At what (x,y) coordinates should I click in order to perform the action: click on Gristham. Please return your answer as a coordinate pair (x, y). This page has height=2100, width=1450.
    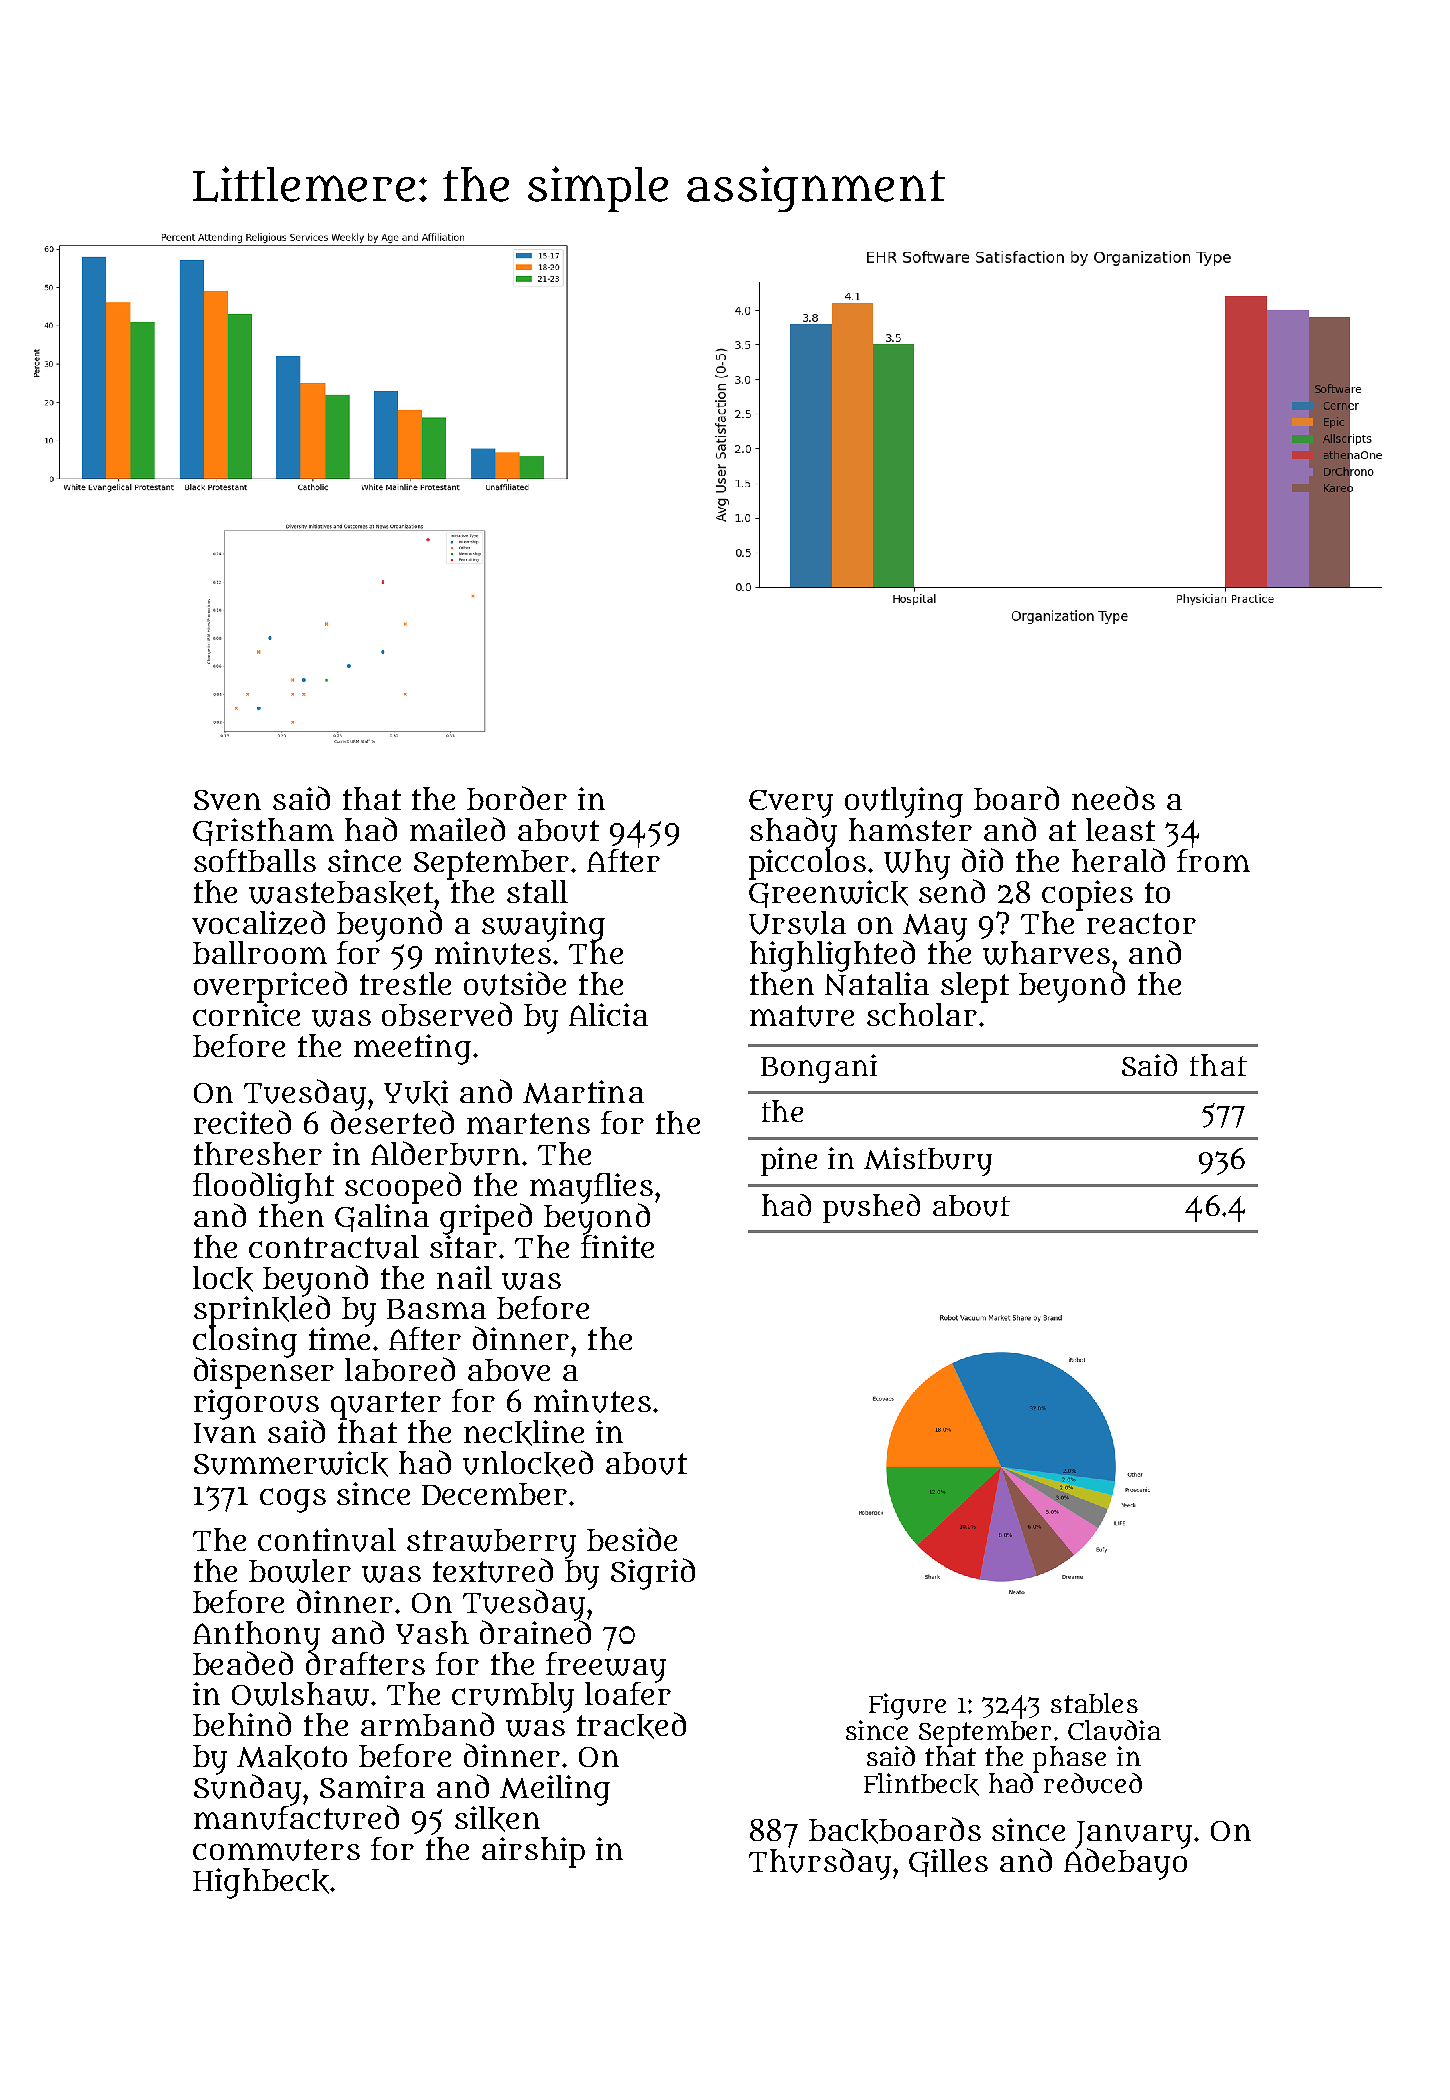
    Looking at the image, I should click on (263, 832).
